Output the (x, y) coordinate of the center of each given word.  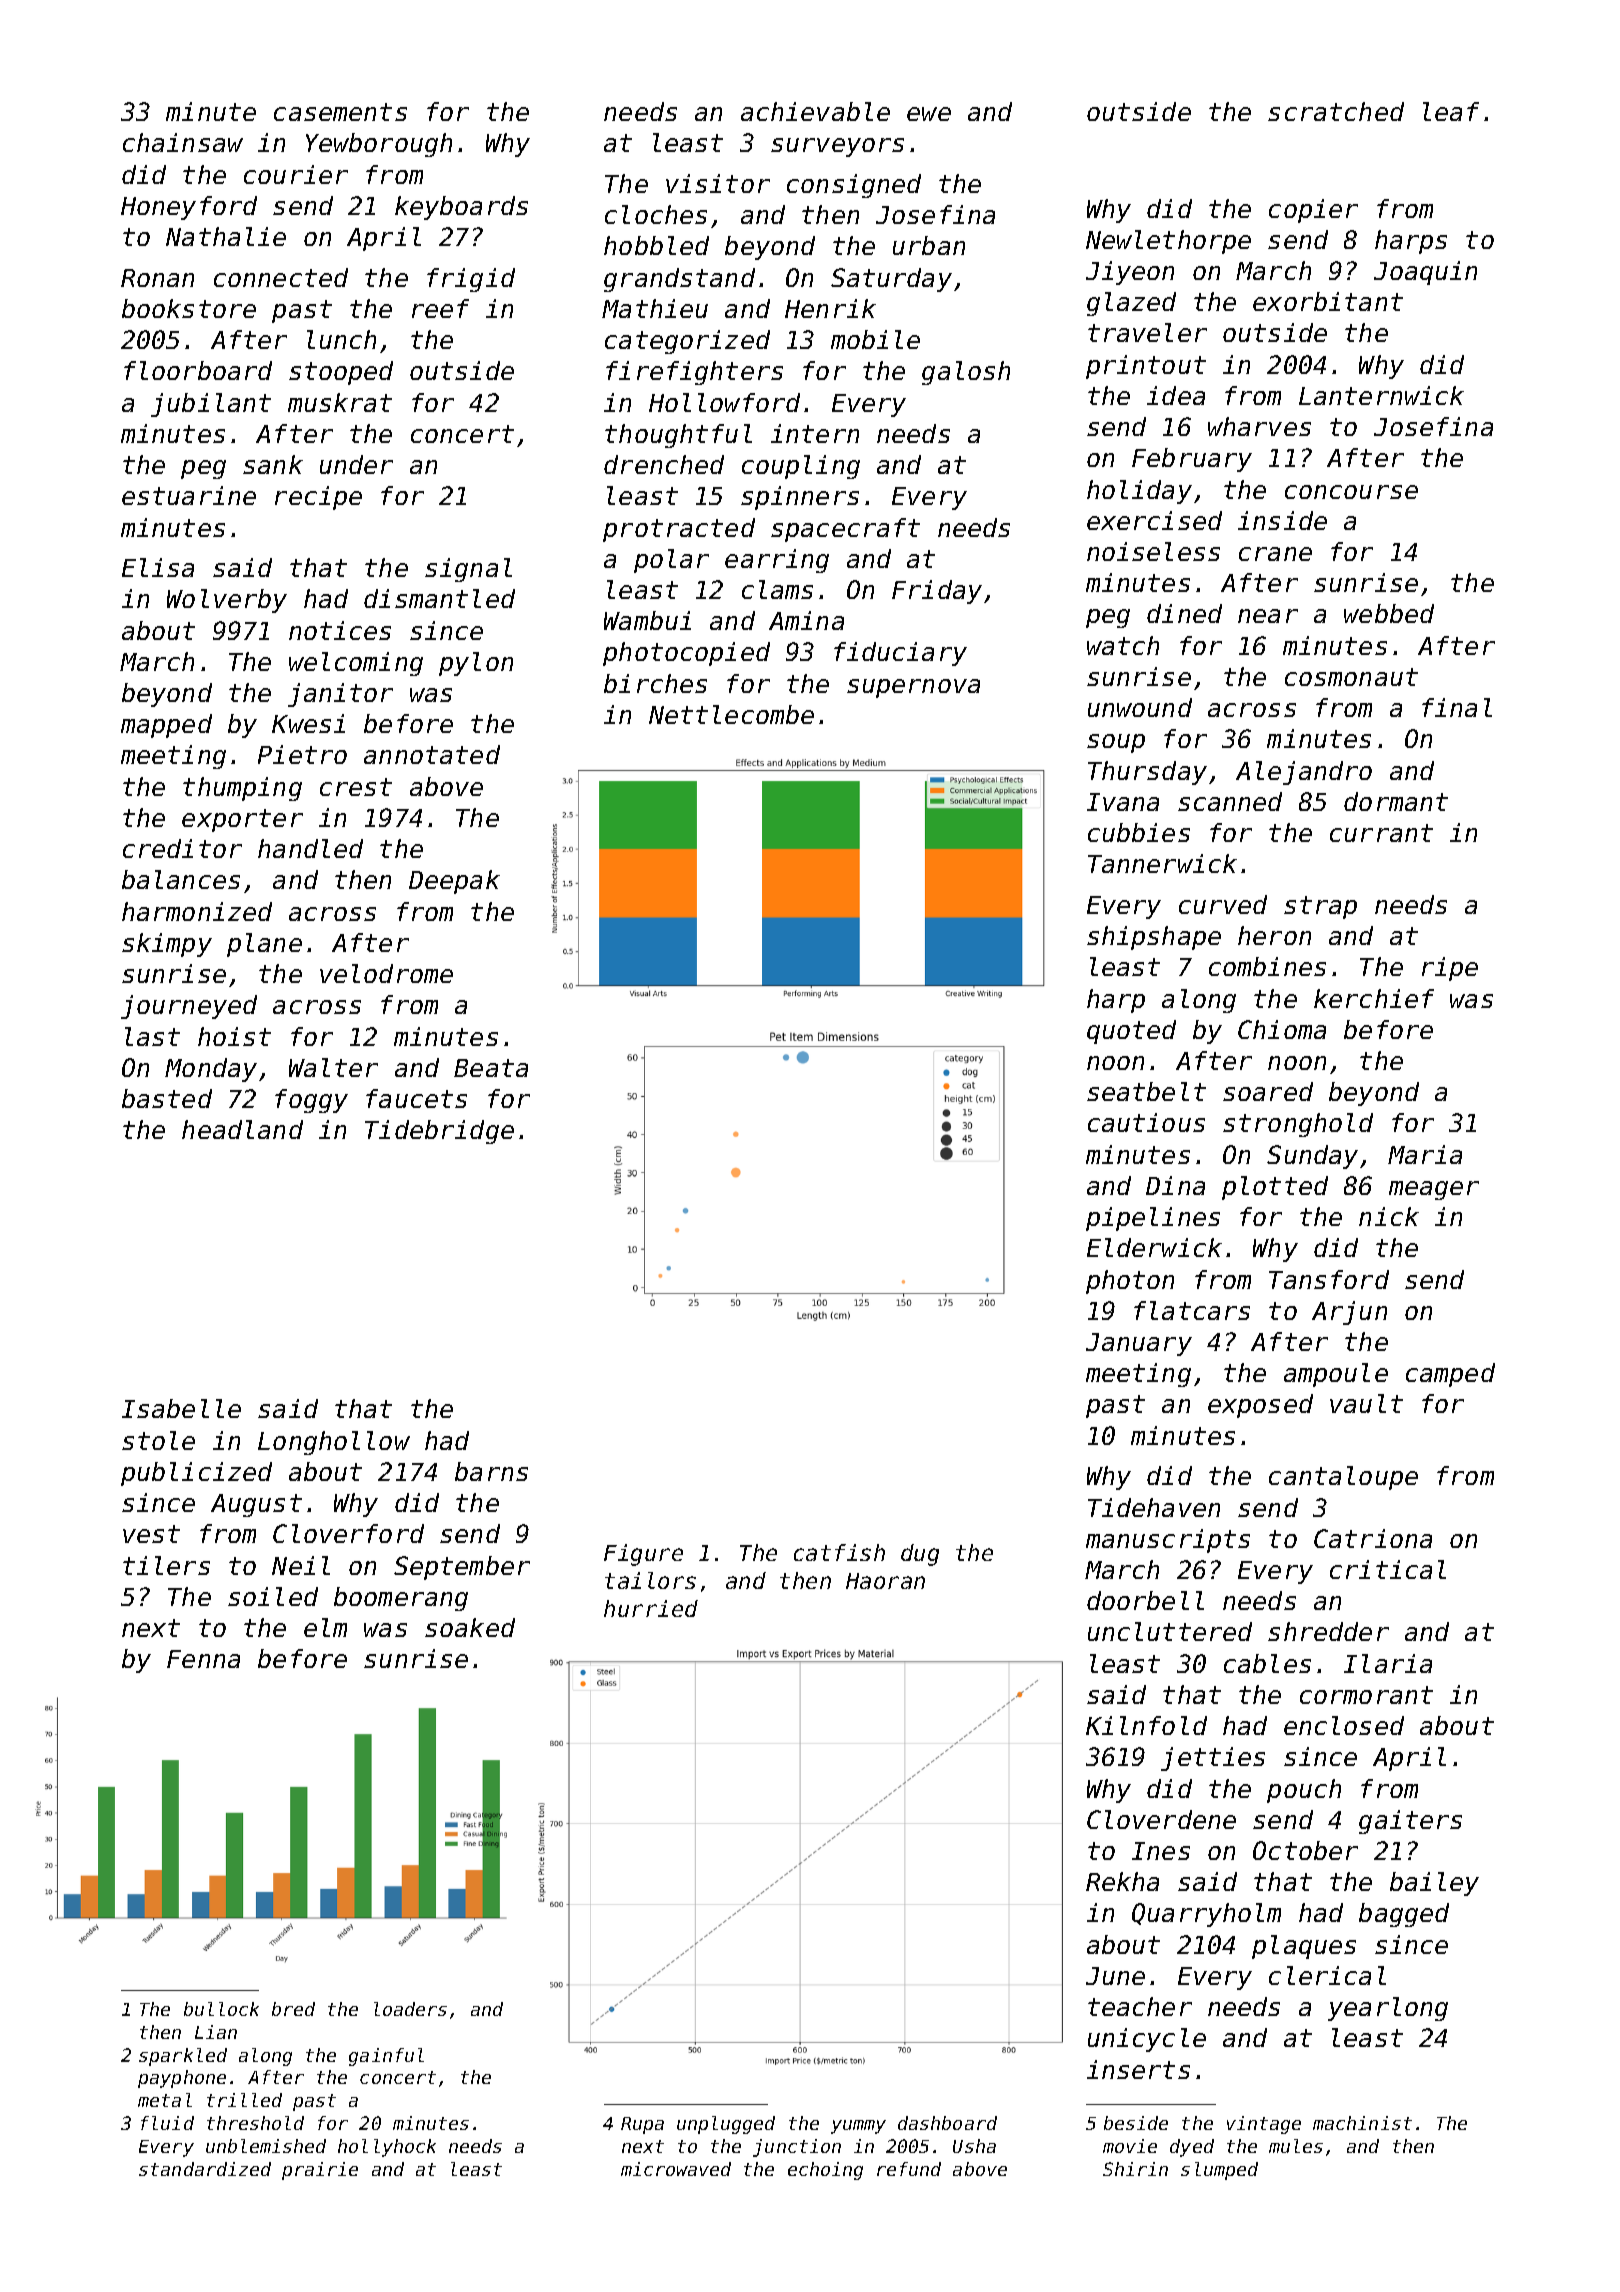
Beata (491, 1068)
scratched (1336, 111)
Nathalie (226, 236)
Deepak (454, 882)
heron (1274, 935)
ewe (929, 114)
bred (293, 2009)
